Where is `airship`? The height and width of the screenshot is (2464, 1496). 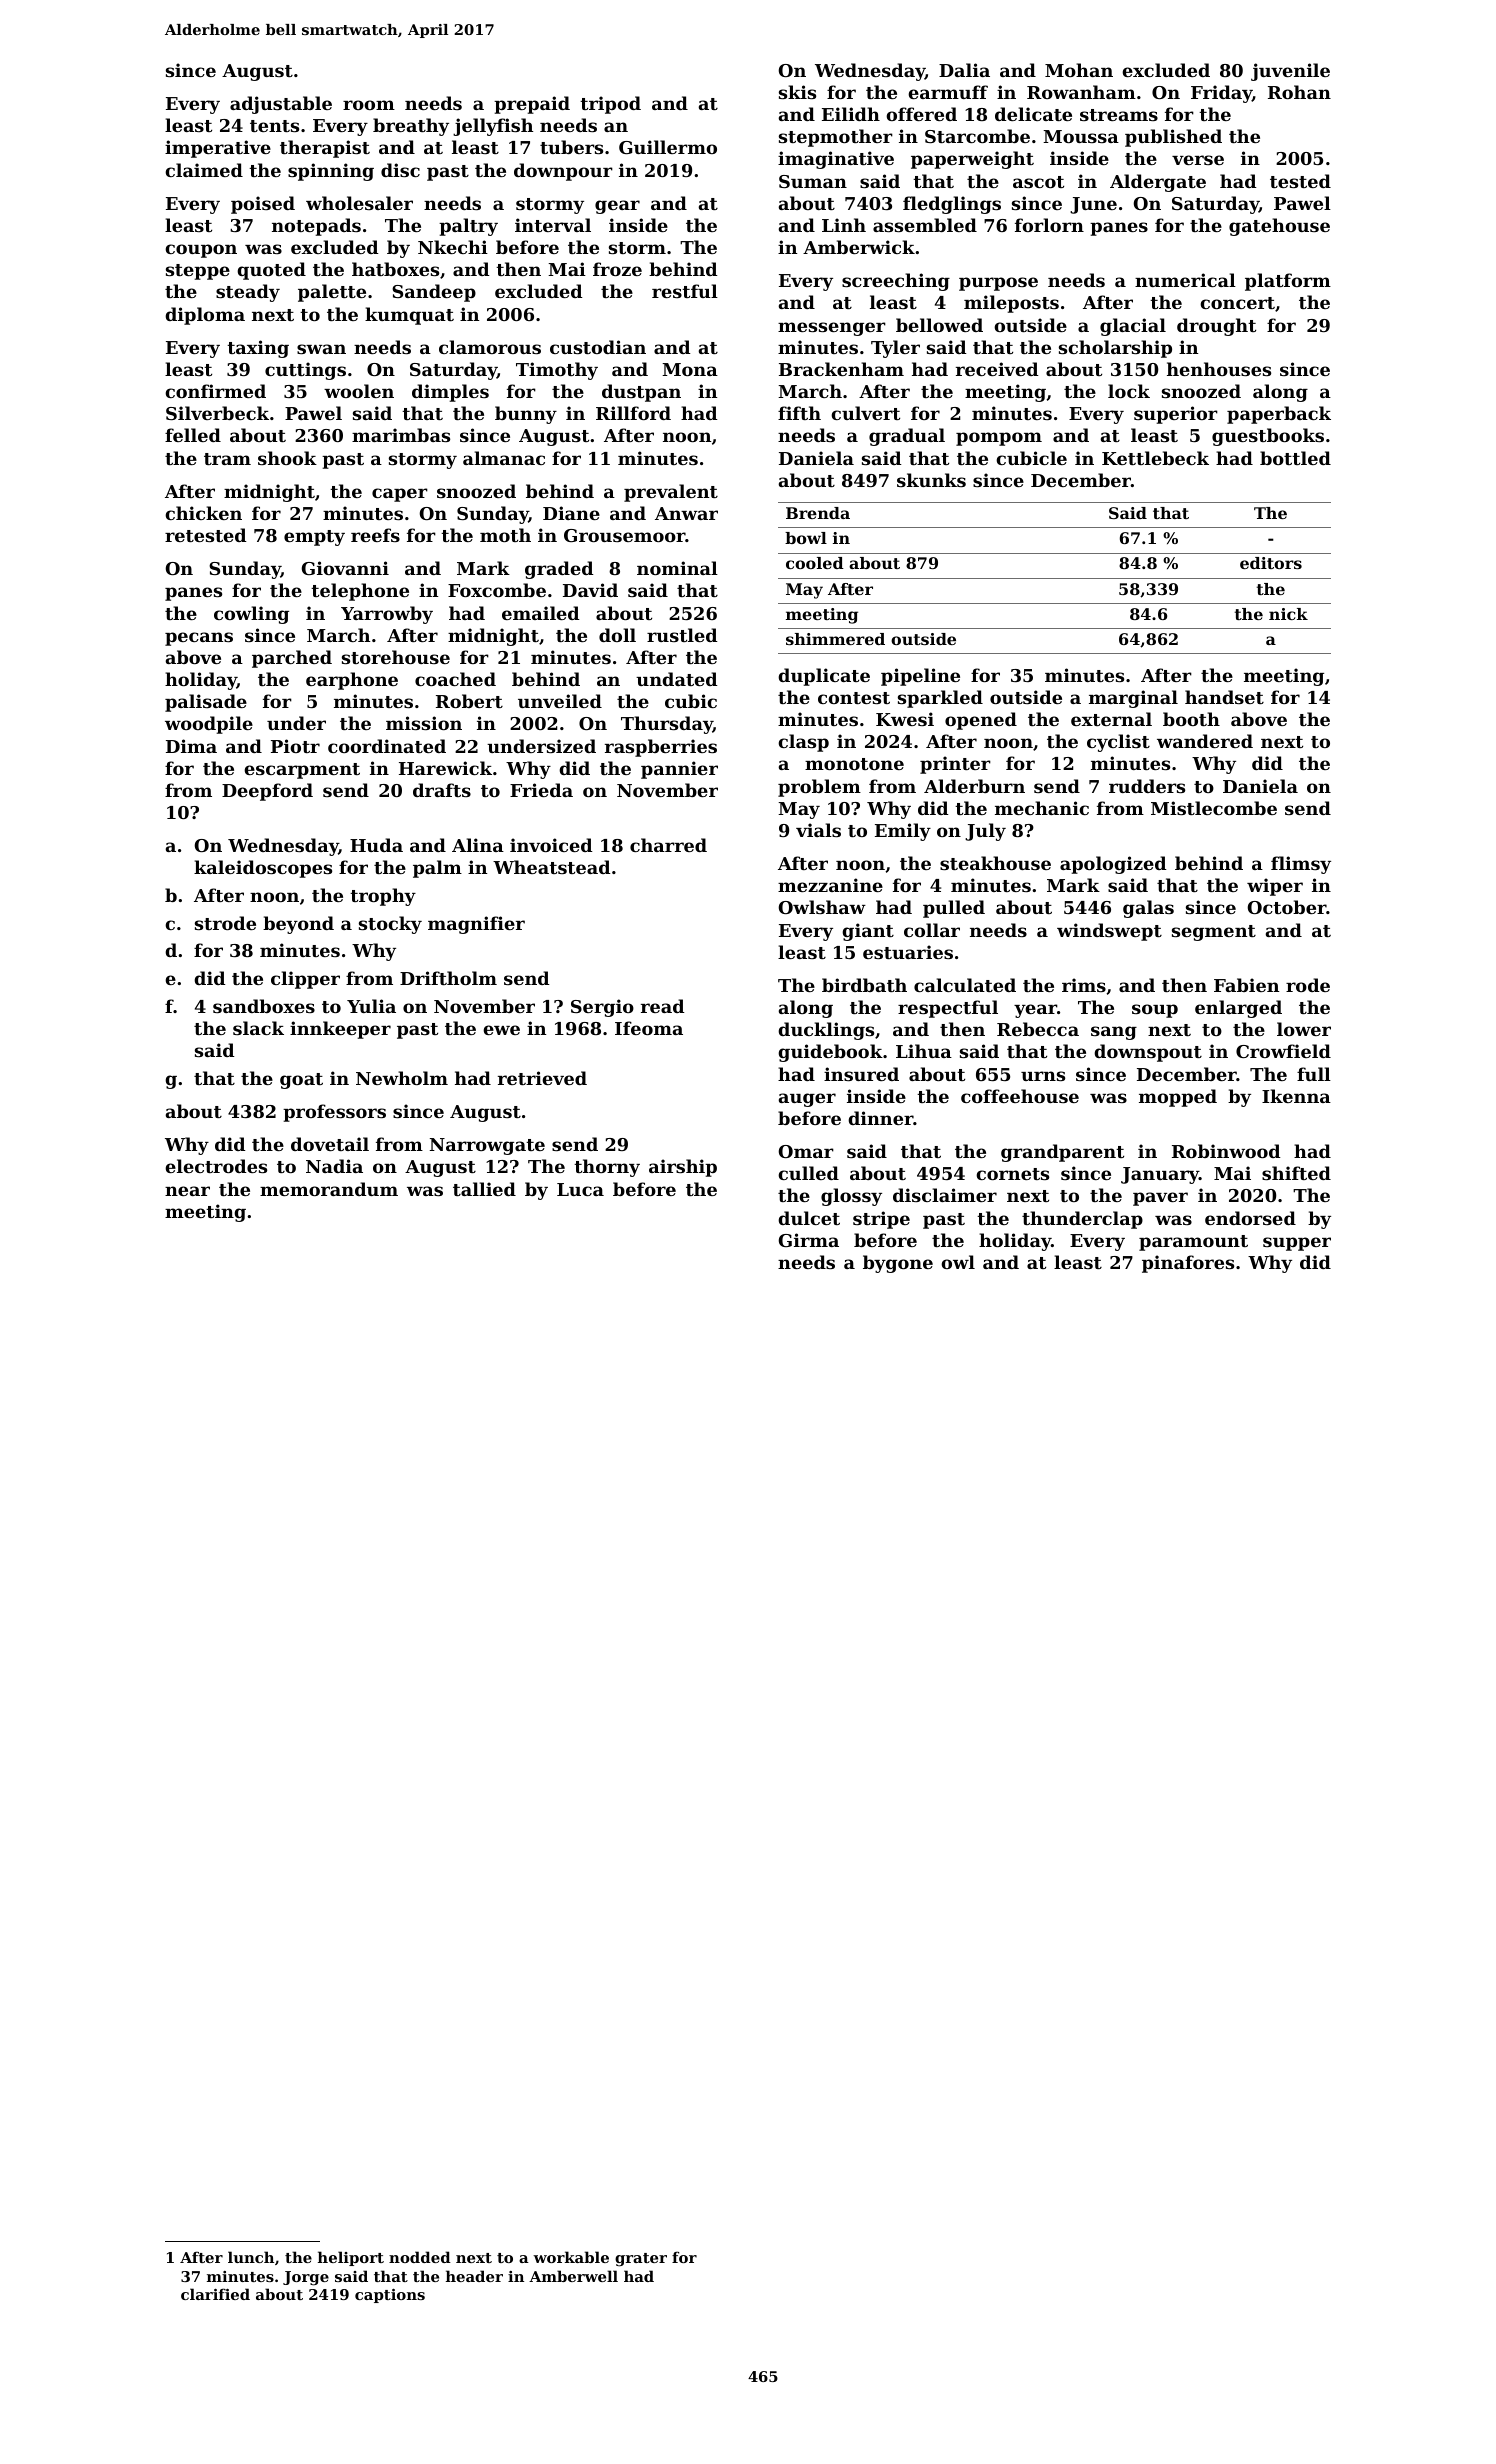
airship is located at coordinates (683, 1168).
